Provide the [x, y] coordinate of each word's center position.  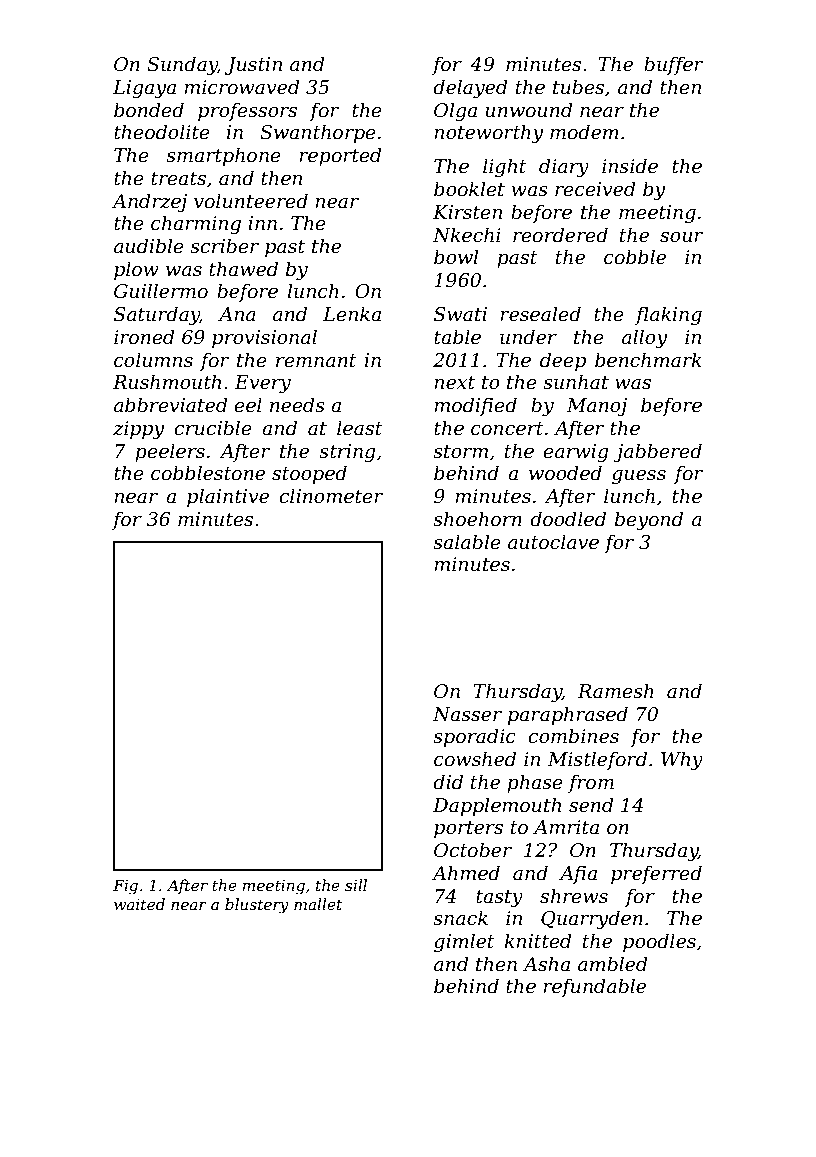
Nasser [467, 714]
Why [682, 760]
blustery [257, 906]
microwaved [242, 87]
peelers [170, 452]
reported [340, 156]
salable [467, 542]
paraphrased [568, 715]
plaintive [228, 497]
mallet [318, 904]
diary [564, 167]
